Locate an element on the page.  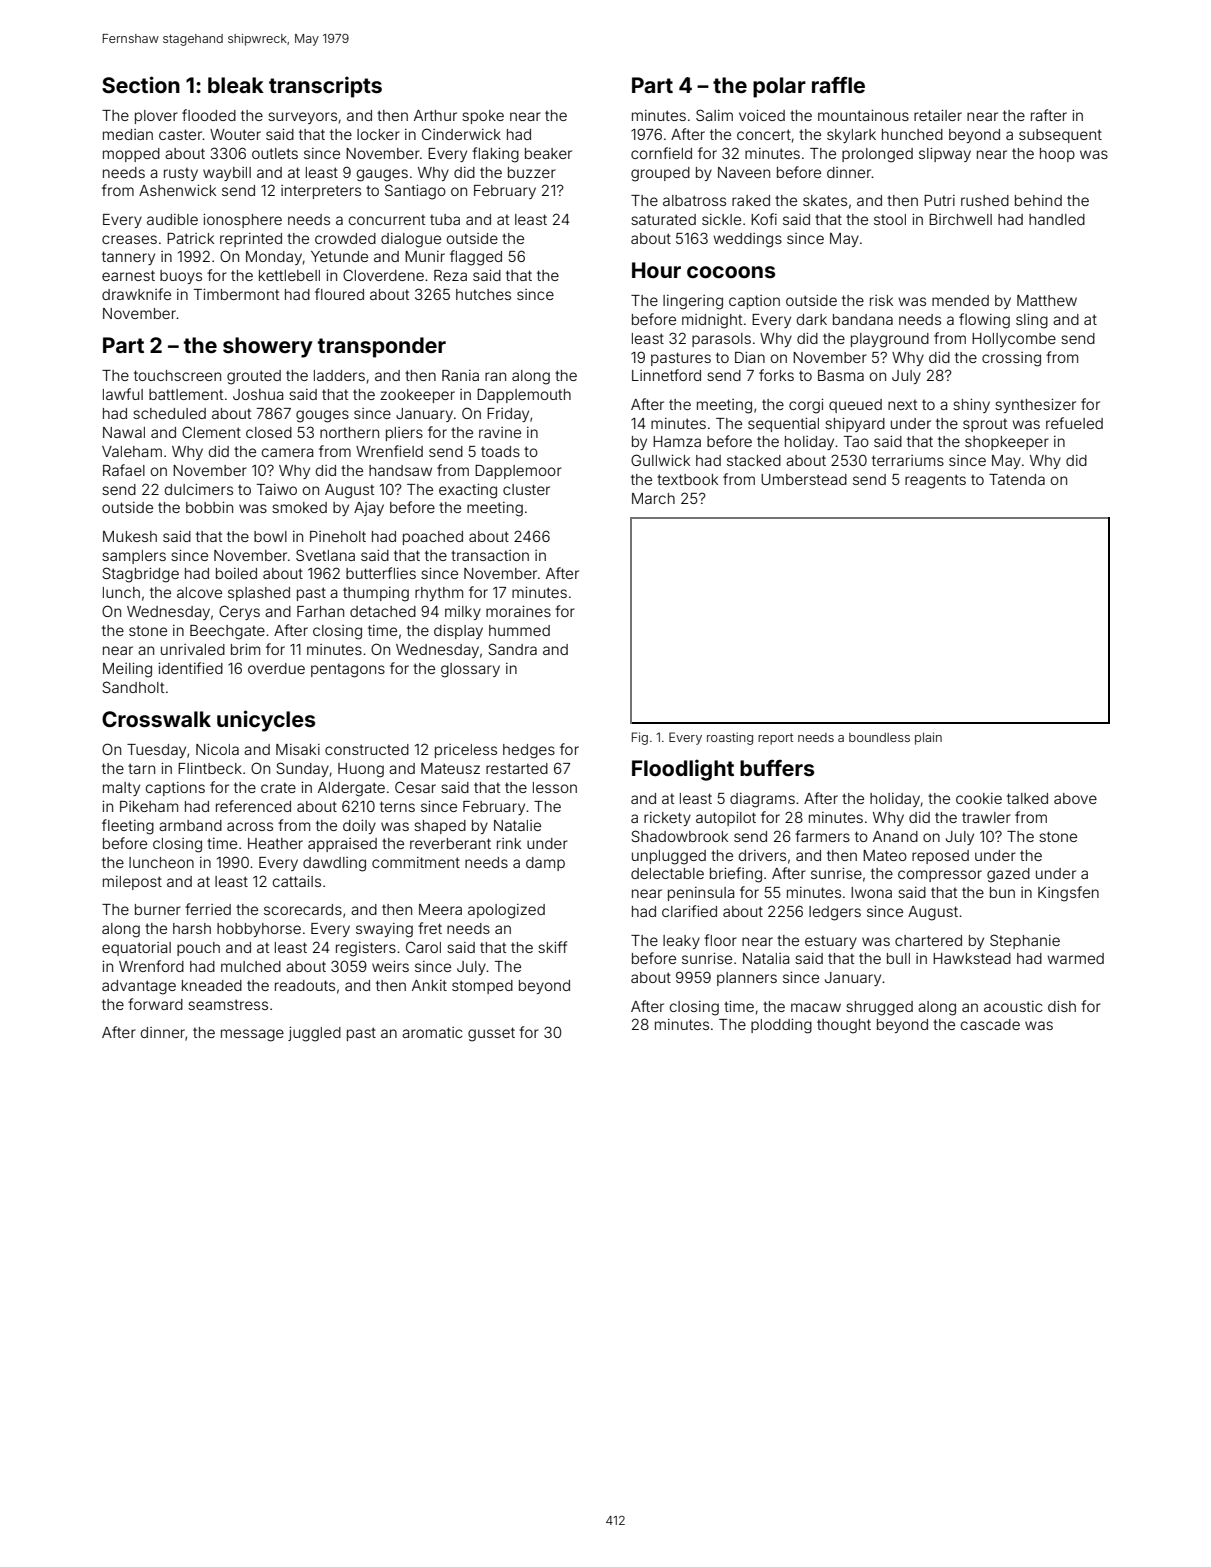
cornfield is located at coordinates (661, 153).
